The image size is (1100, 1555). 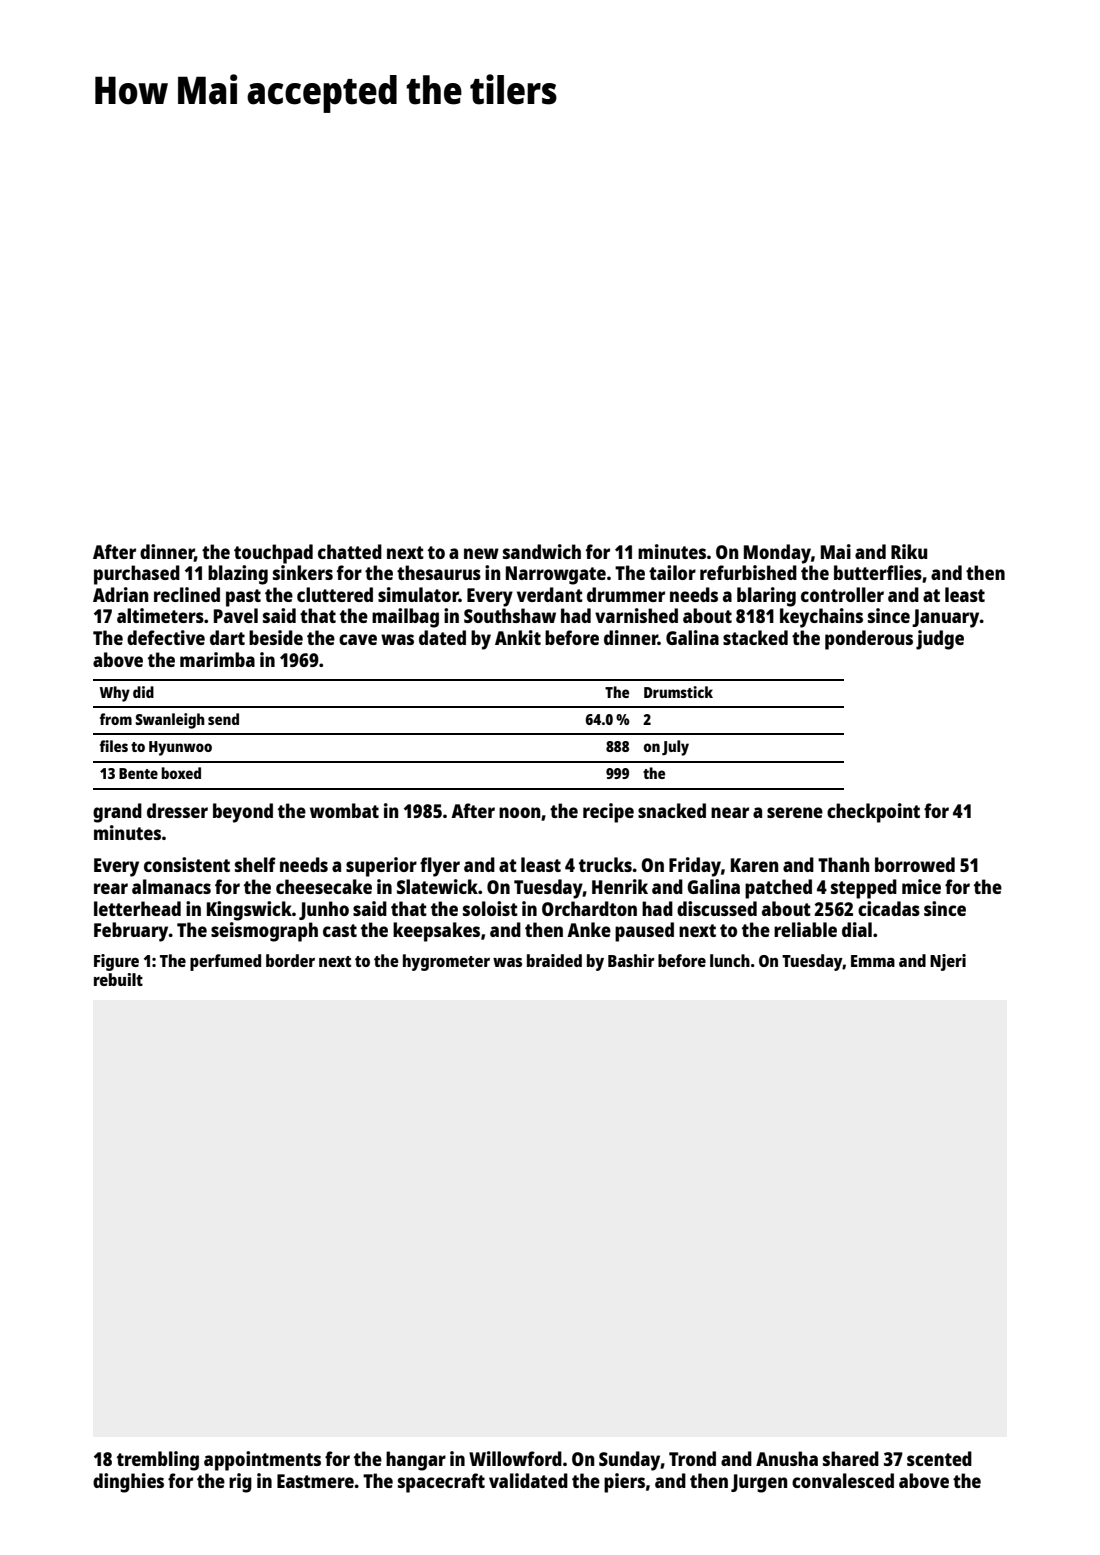 What do you see at coordinates (873, 813) in the document?
I see `checkpoint` at bounding box center [873, 813].
